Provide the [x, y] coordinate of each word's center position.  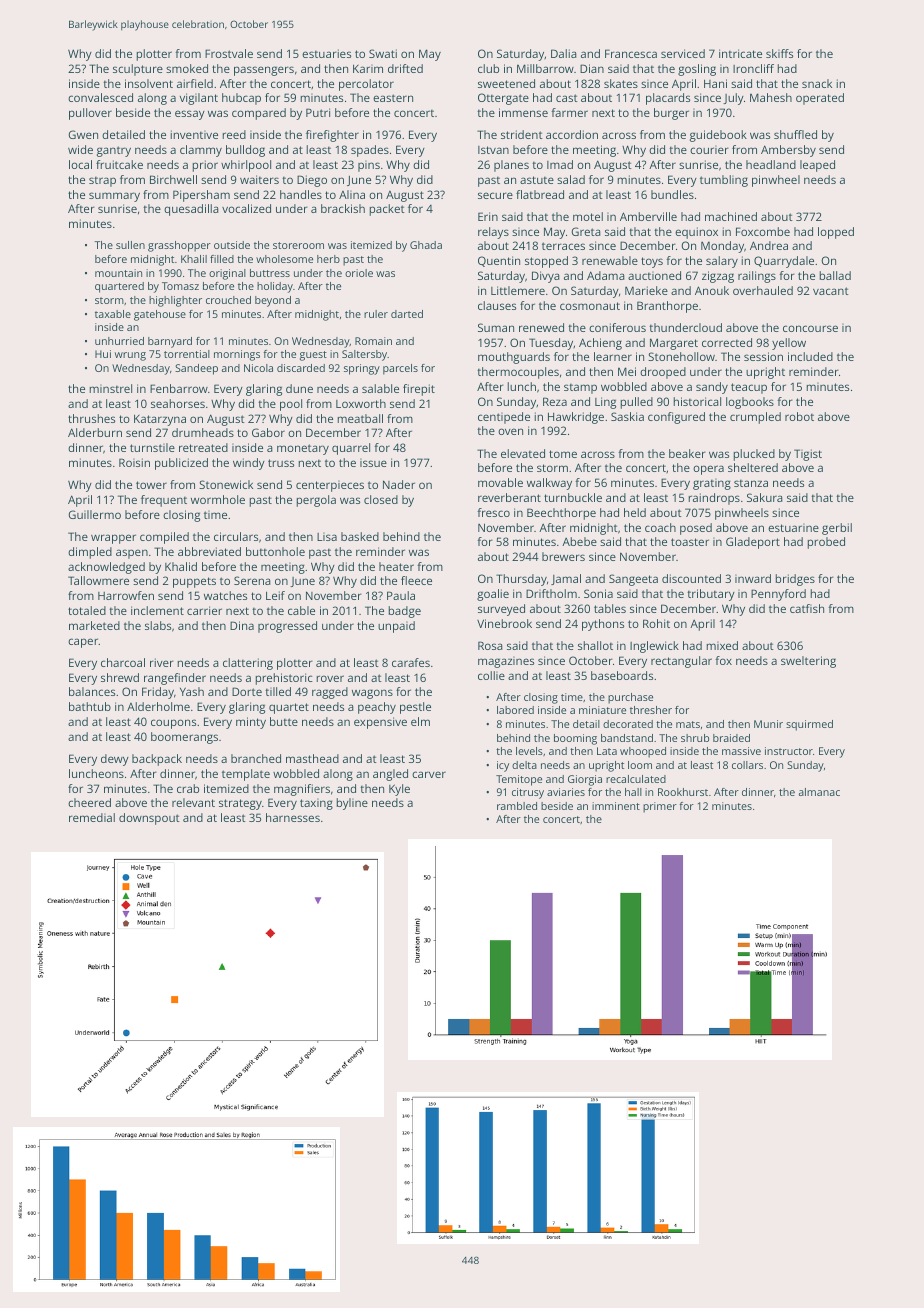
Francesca [631, 53]
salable [380, 388]
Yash [192, 691]
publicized [181, 464]
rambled [517, 806]
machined [731, 216]
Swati [383, 53]
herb [328, 259]
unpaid [396, 627]
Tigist [808, 455]
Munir [768, 724]
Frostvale [229, 53]
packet [387, 210]
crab [188, 788]
